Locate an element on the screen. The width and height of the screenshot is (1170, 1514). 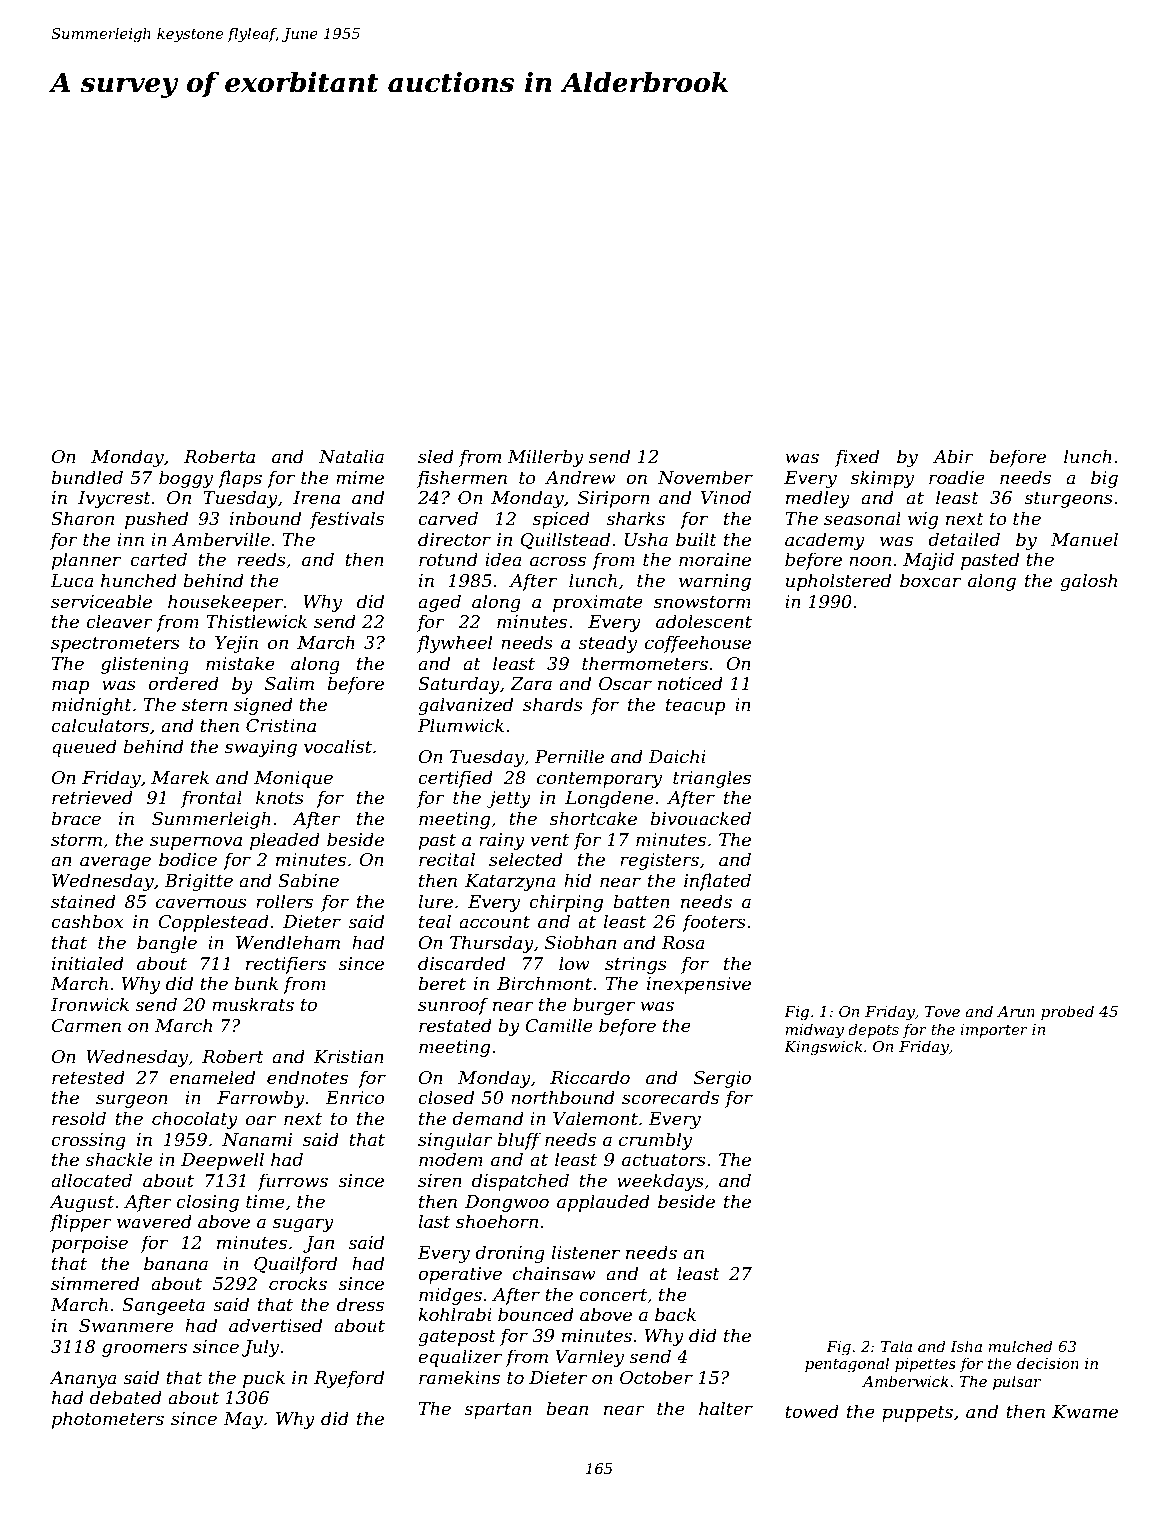
probed is located at coordinates (1067, 1012).
